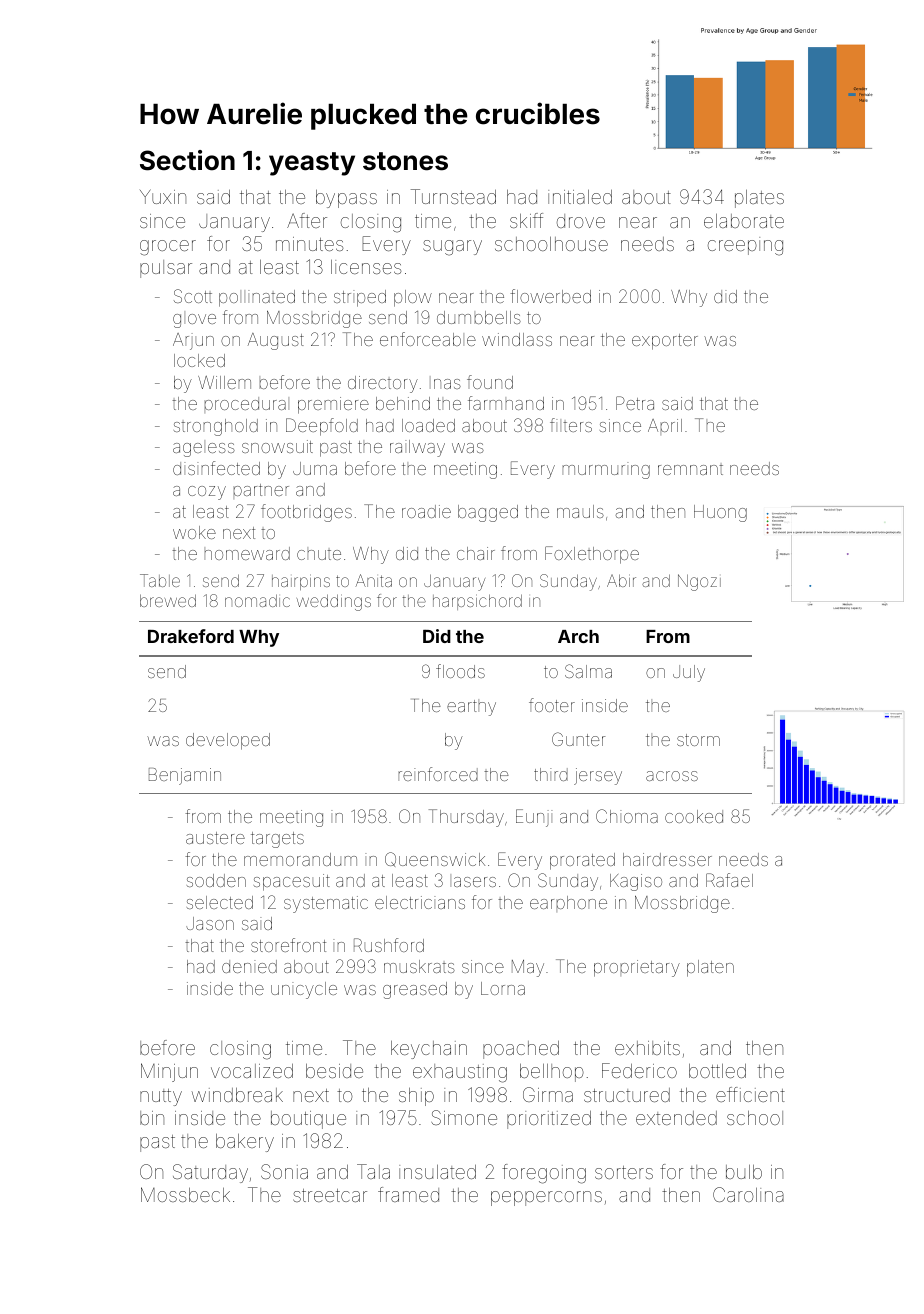  Describe the element at coordinates (506, 403) in the screenshot. I see `farmhand` at that location.
